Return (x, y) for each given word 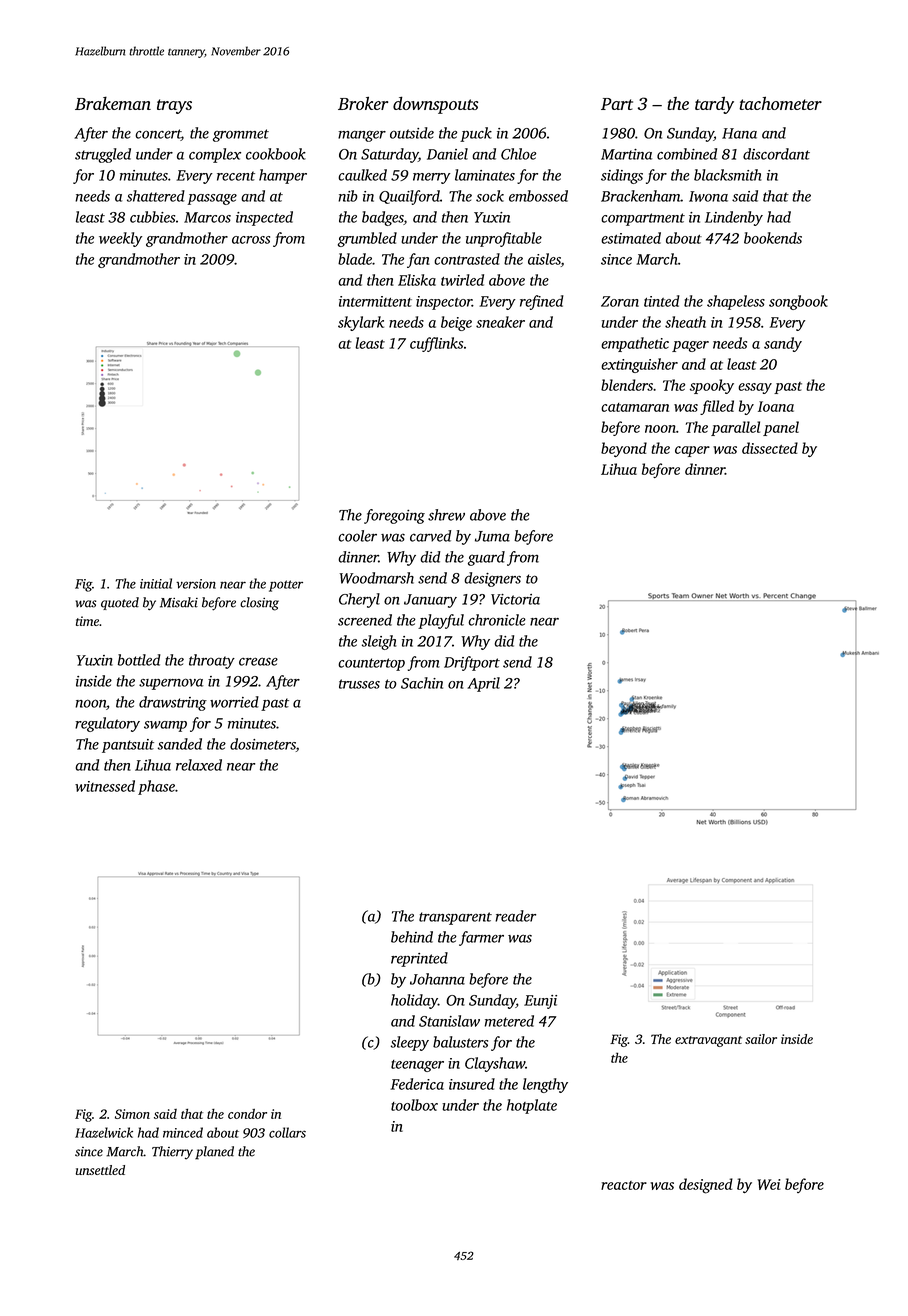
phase (156, 787)
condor (247, 1114)
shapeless (736, 302)
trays (174, 106)
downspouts (435, 105)
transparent (455, 918)
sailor (761, 1039)
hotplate (532, 1106)
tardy (714, 105)
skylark (361, 323)
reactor (624, 1185)
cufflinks (436, 344)
